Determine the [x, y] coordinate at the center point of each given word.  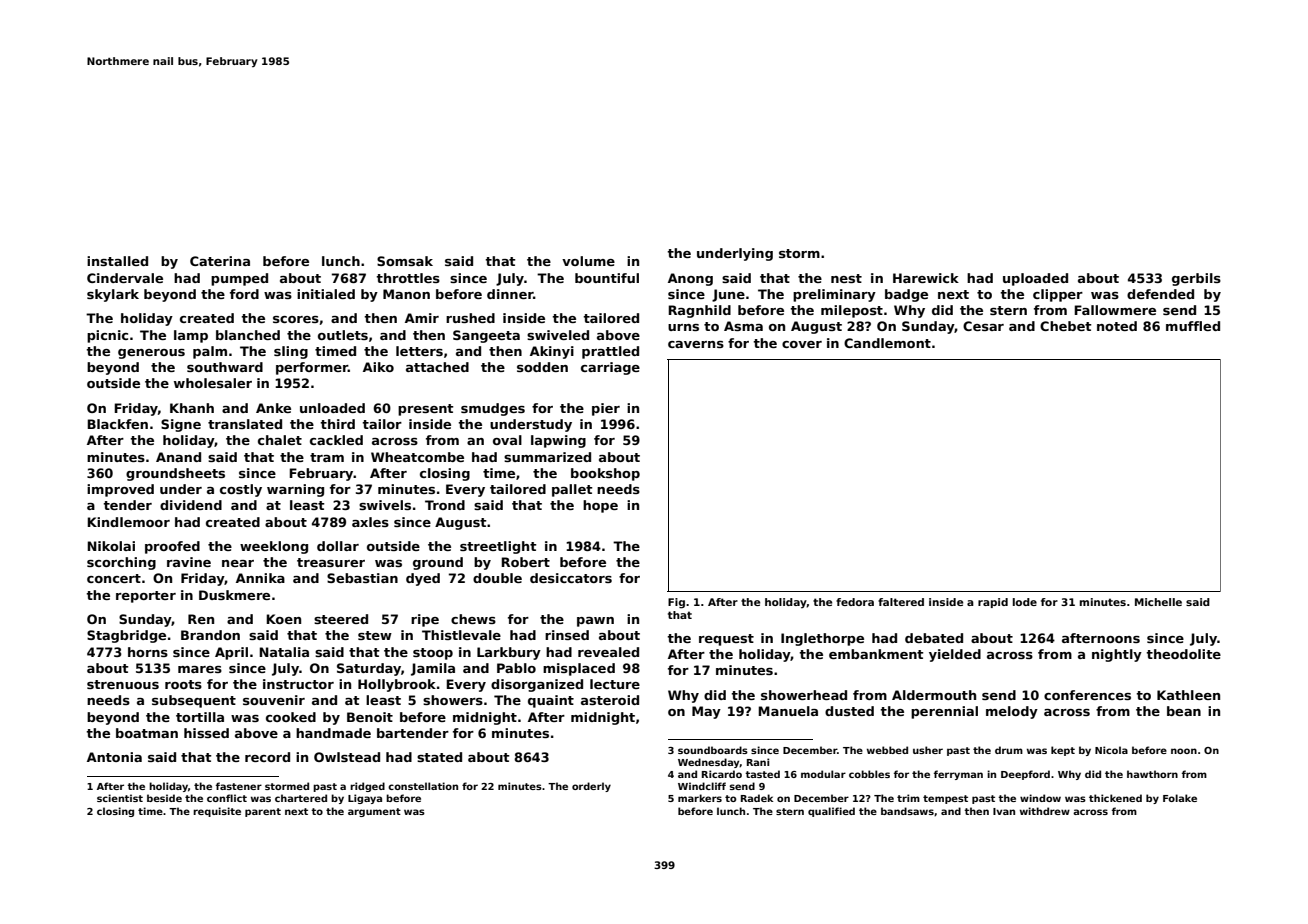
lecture [615, 684]
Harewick [926, 278]
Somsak [405, 261]
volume [588, 261]
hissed [206, 733]
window [1040, 798]
